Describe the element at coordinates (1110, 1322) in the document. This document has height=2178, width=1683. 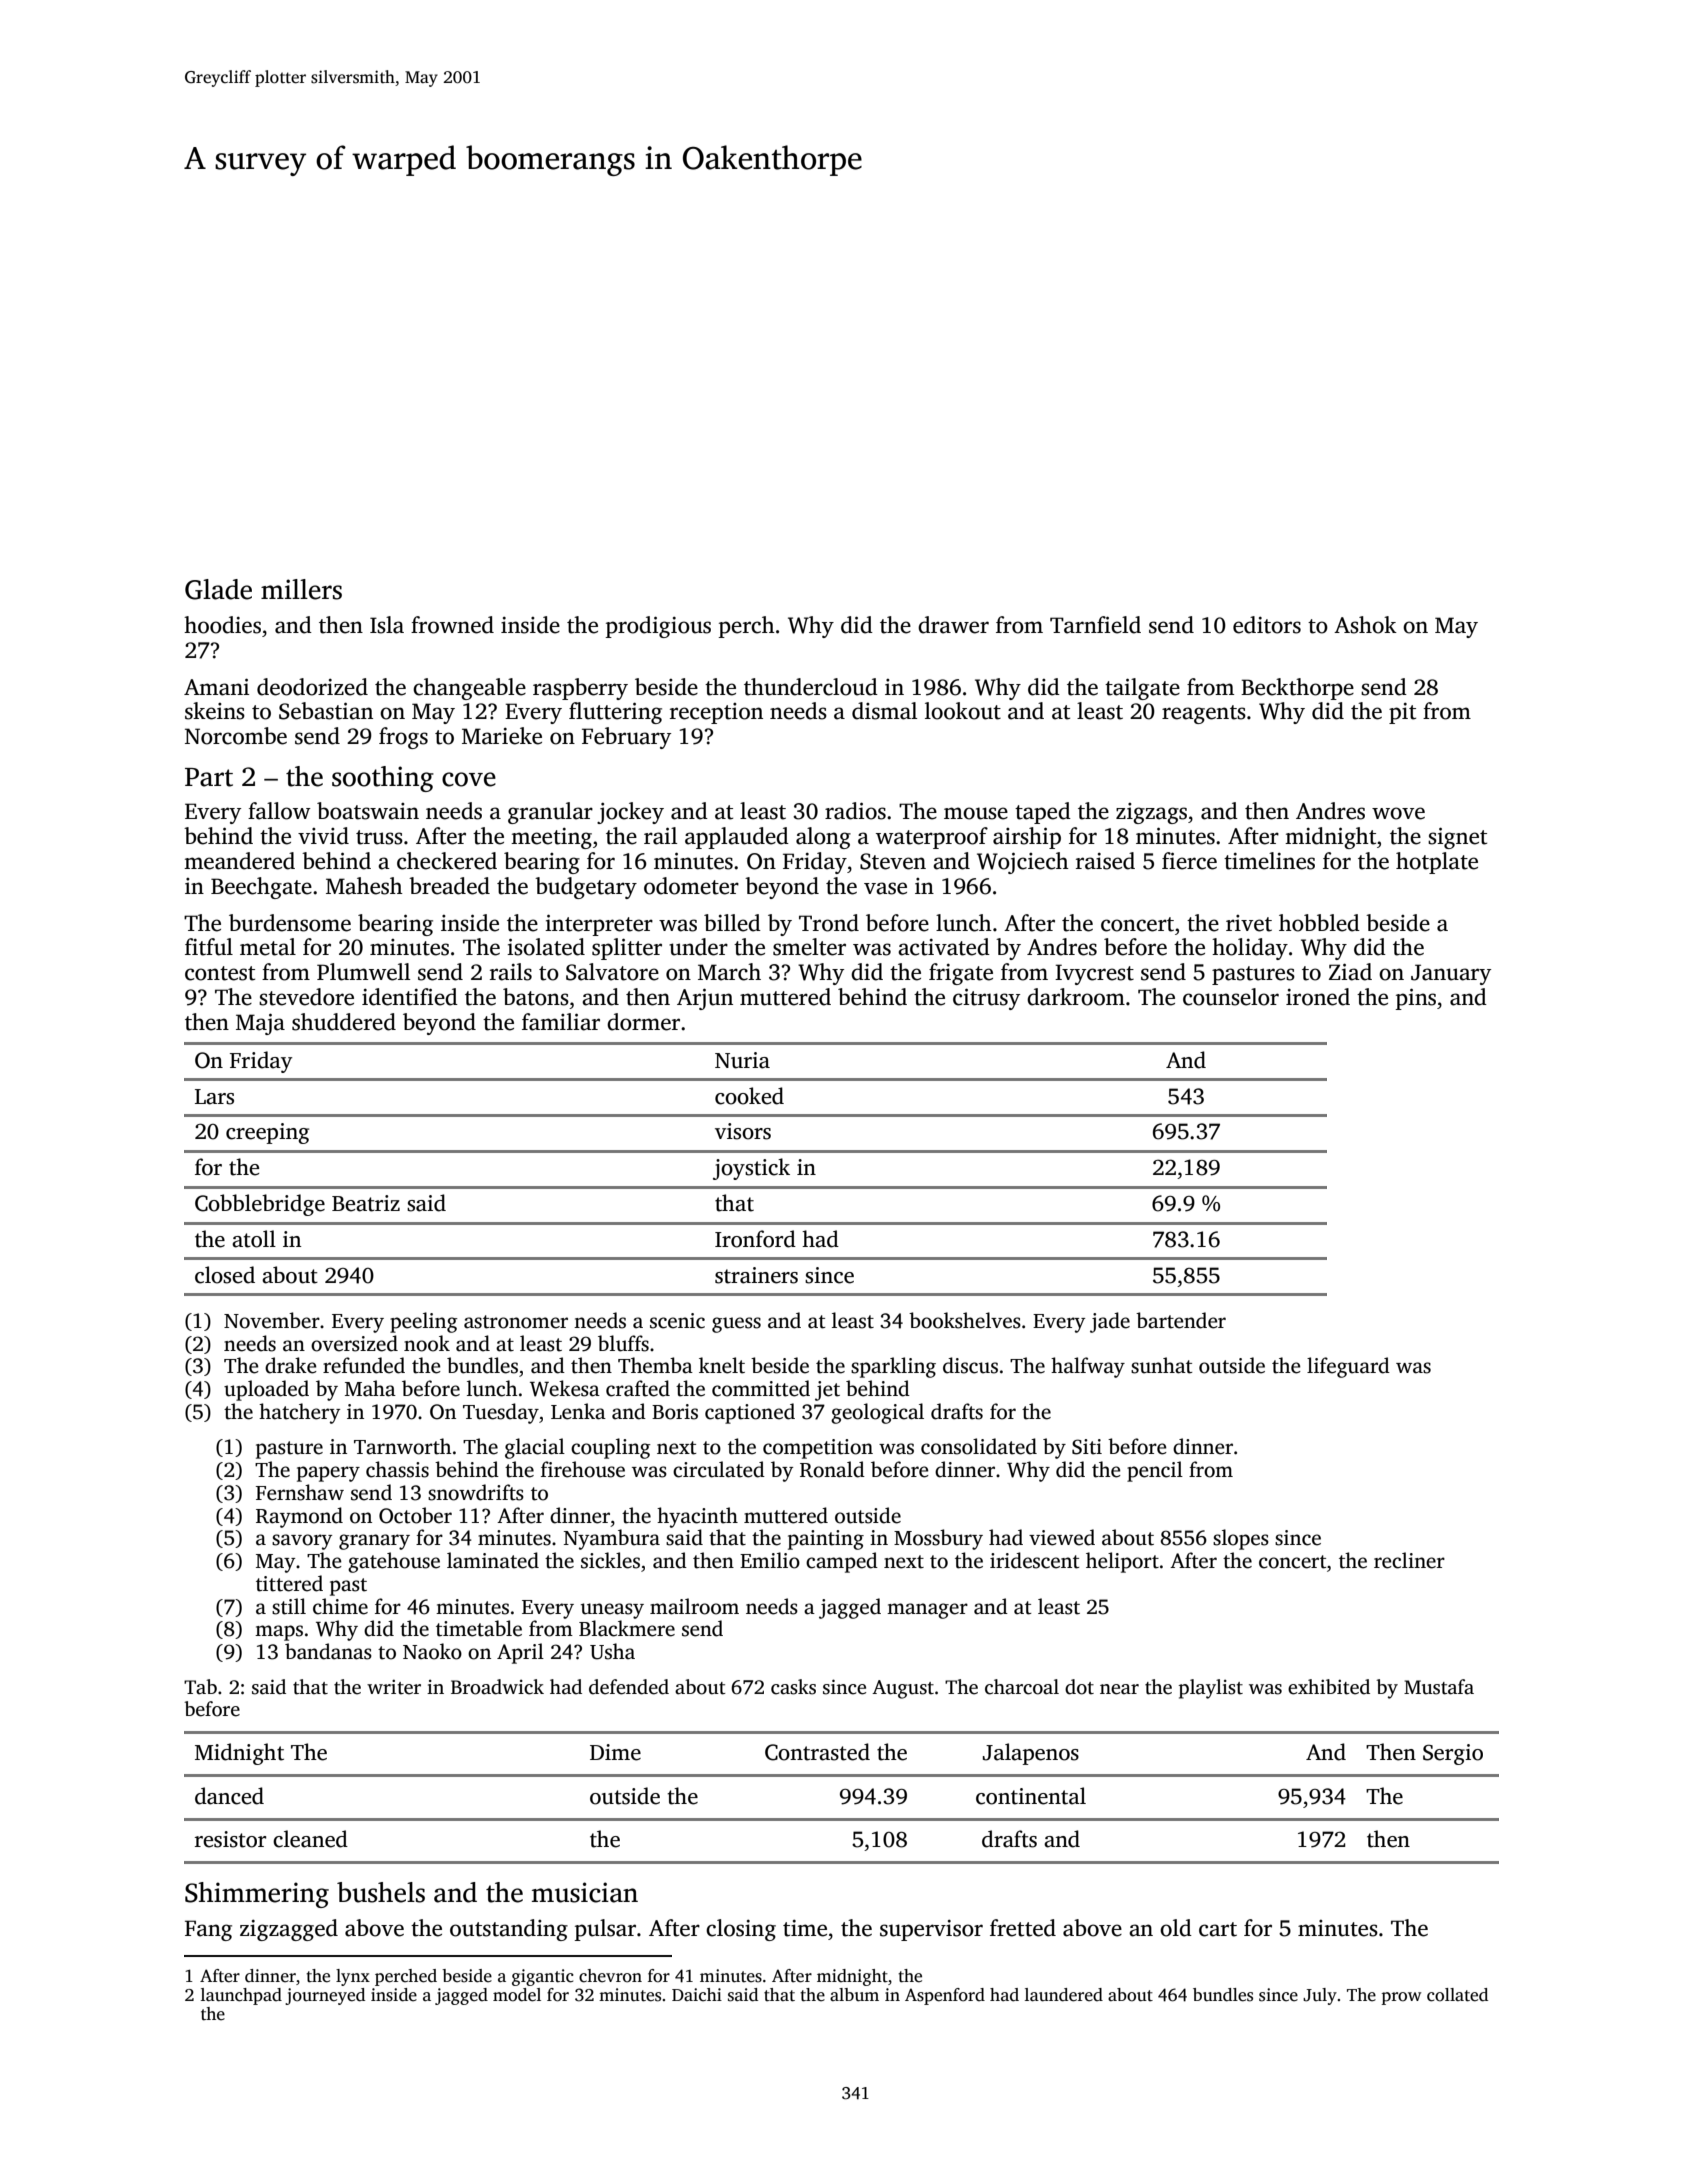
I see `jade` at that location.
